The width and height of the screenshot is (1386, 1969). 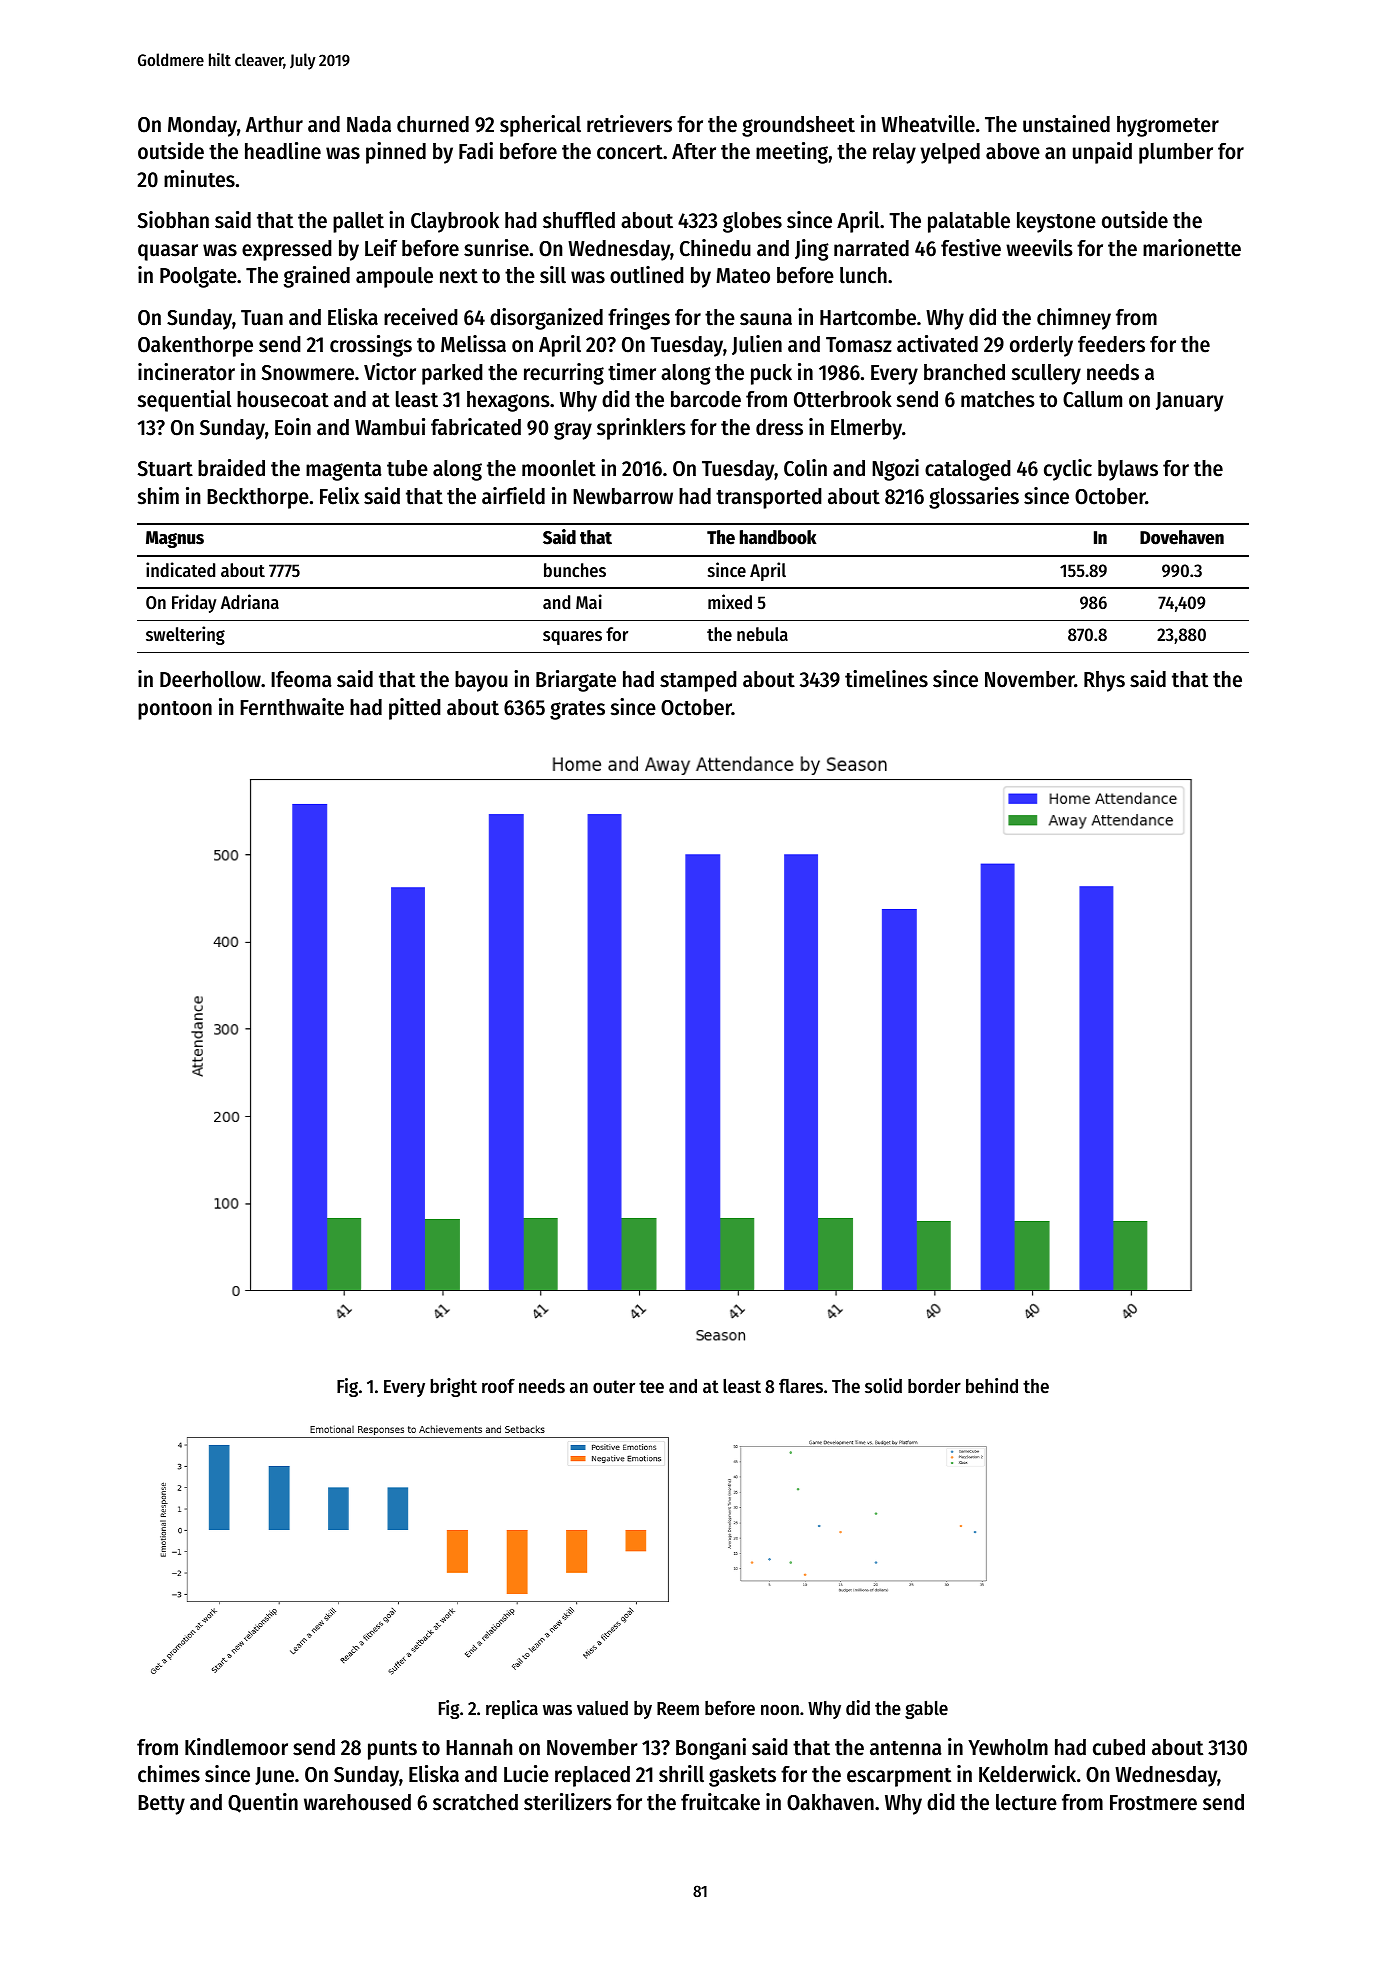 What do you see at coordinates (1104, 681) in the screenshot?
I see `Rhys` at bounding box center [1104, 681].
